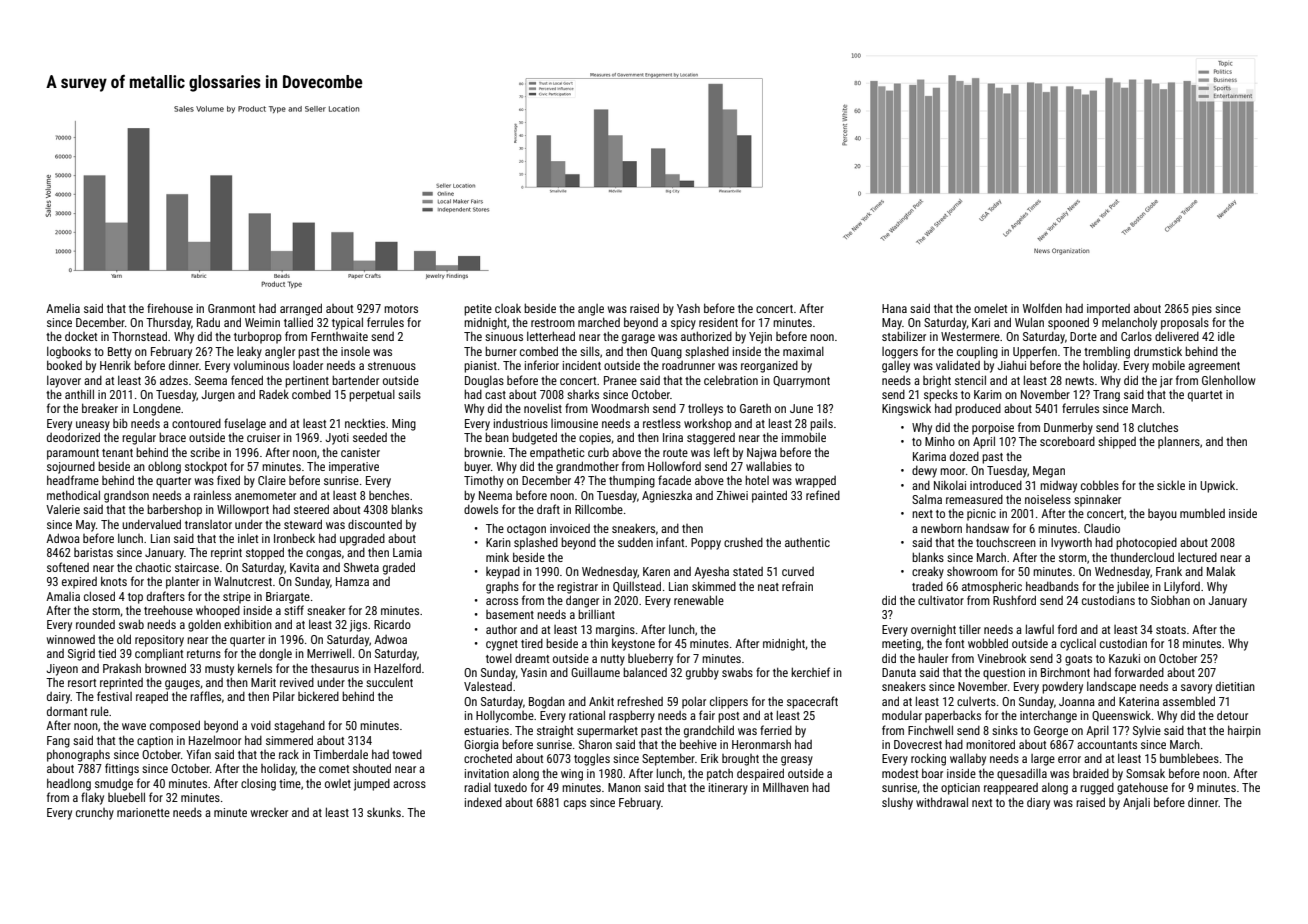  I want to click on Siobhan, so click(1170, 600).
